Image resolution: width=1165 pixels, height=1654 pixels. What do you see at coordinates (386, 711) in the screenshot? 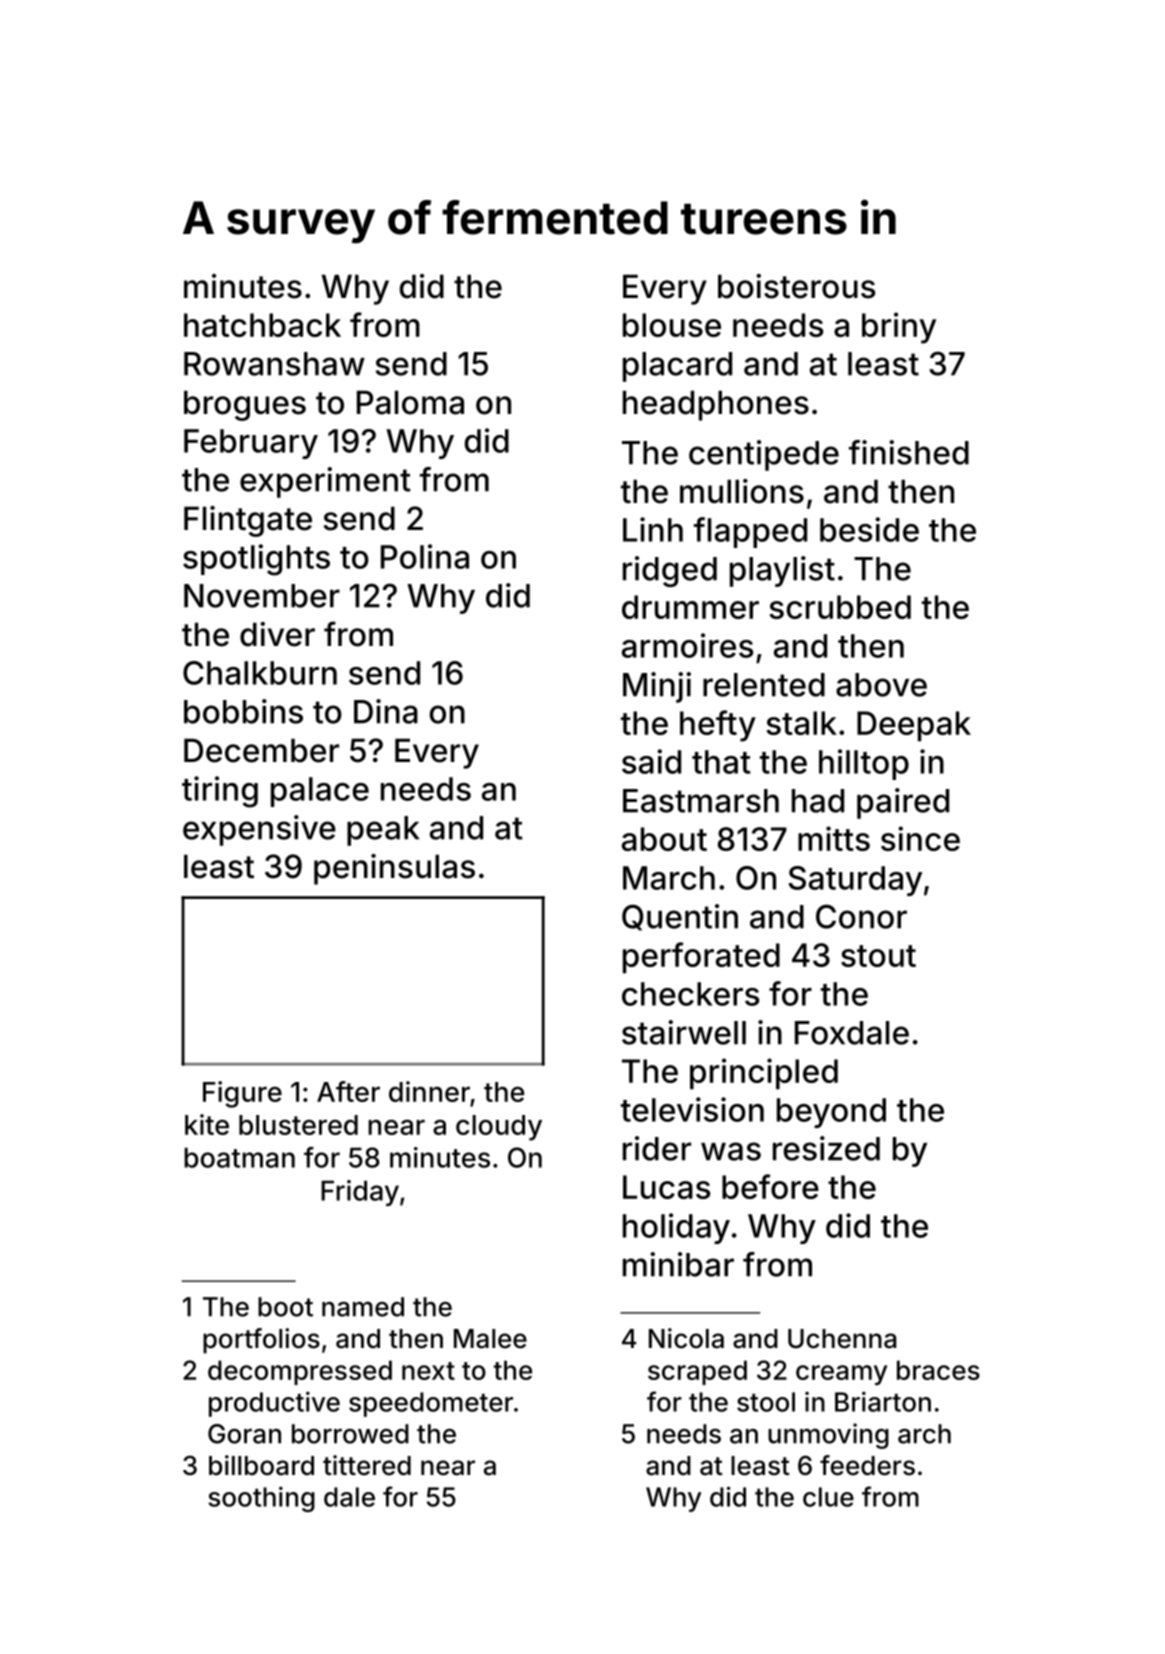
I see `Dina` at bounding box center [386, 711].
